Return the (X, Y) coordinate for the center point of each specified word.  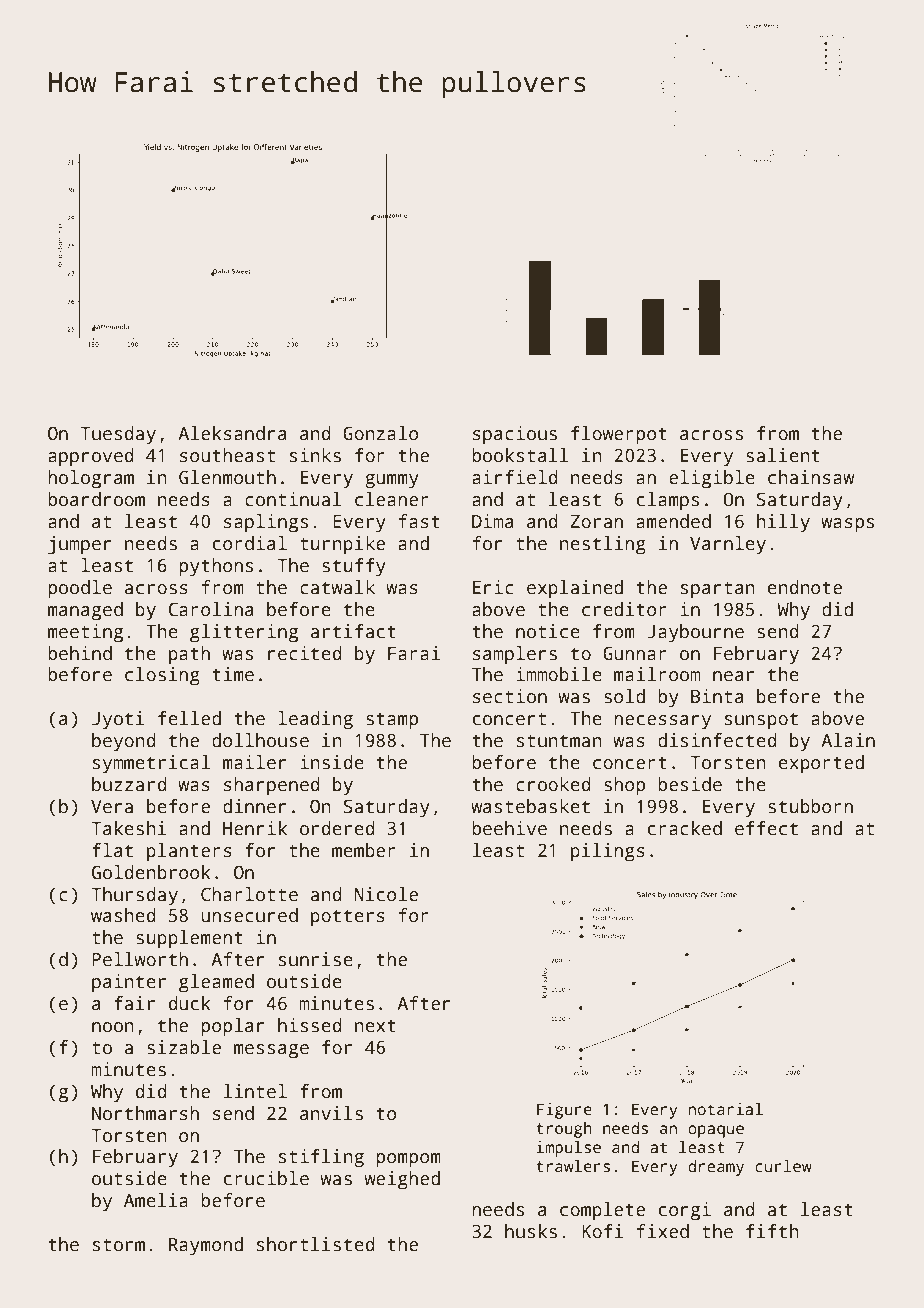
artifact (353, 631)
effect (766, 828)
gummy (392, 481)
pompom (408, 1160)
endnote (805, 587)
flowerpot (619, 435)
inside (332, 762)
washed (123, 915)
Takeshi (129, 828)
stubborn (810, 806)
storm (119, 1245)
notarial (726, 1109)
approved (91, 457)
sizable (184, 1047)
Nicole (386, 894)
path (189, 655)
